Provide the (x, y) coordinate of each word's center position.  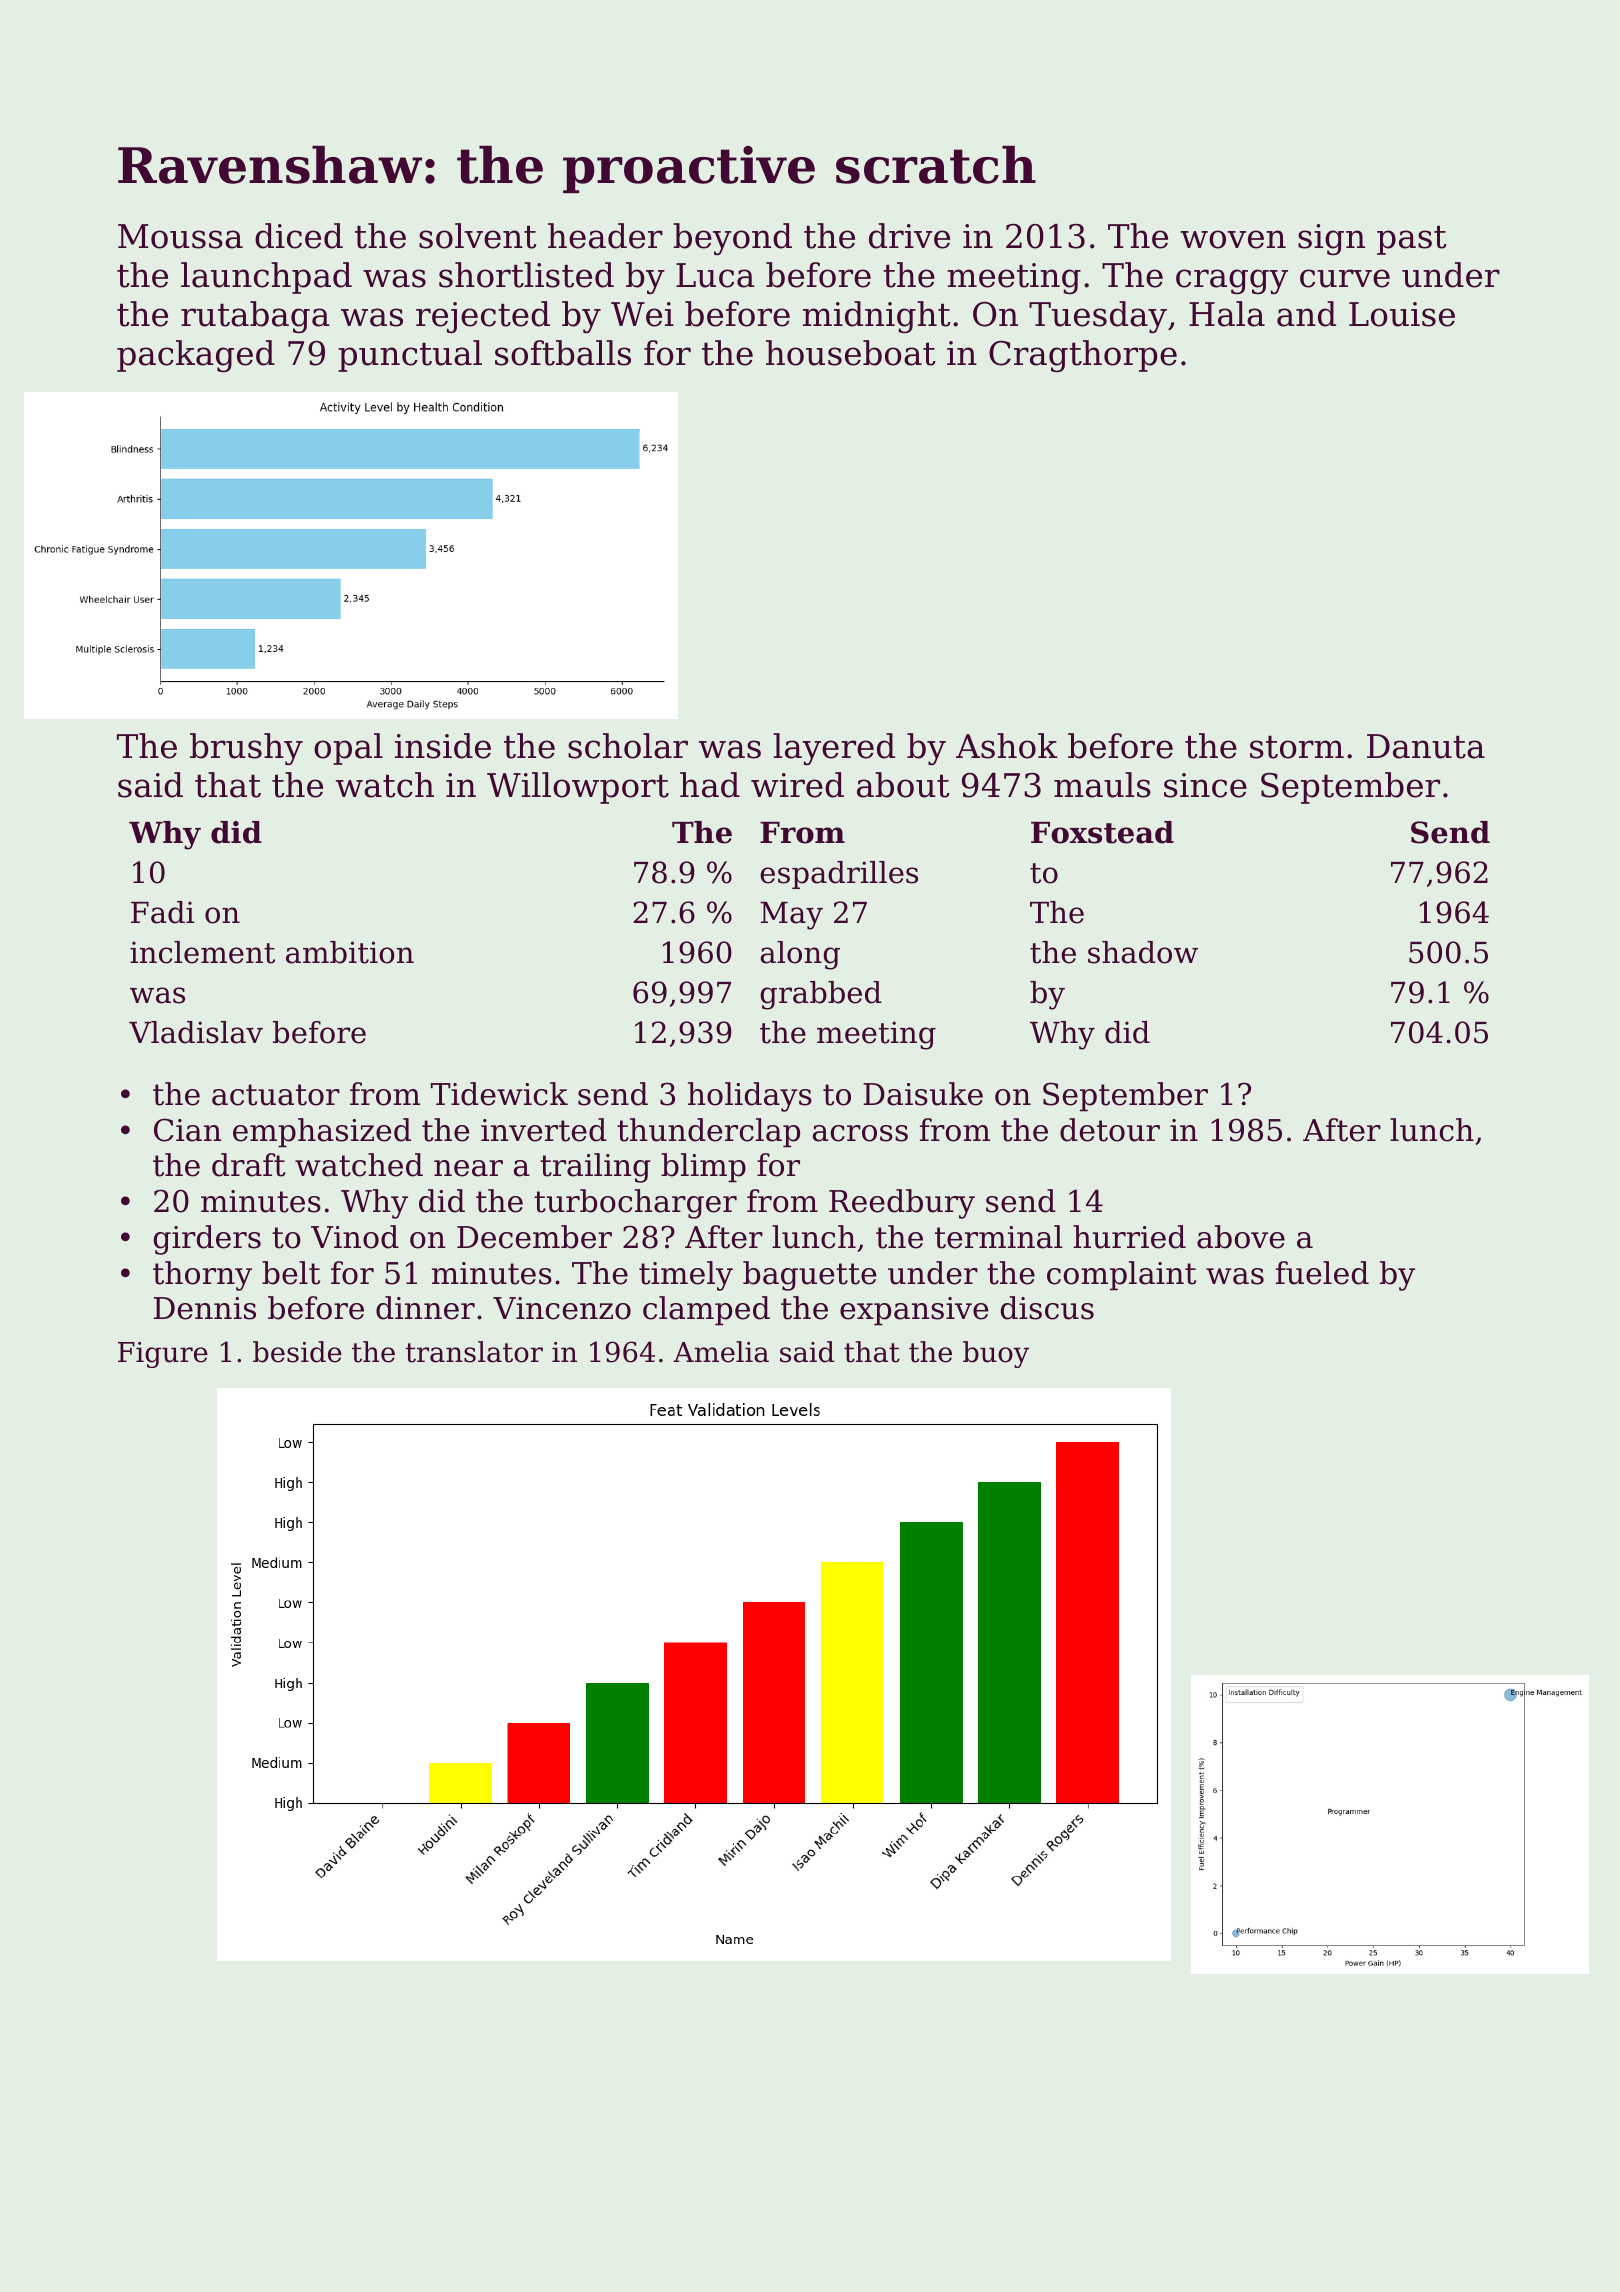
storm (1297, 747)
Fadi (162, 912)
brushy (246, 749)
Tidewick (499, 1094)
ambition (350, 952)
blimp (703, 1168)
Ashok (1007, 746)
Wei (642, 314)
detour (1110, 1130)
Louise (1402, 314)
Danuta (1426, 746)
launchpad (266, 278)
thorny (202, 1276)
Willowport (578, 788)
